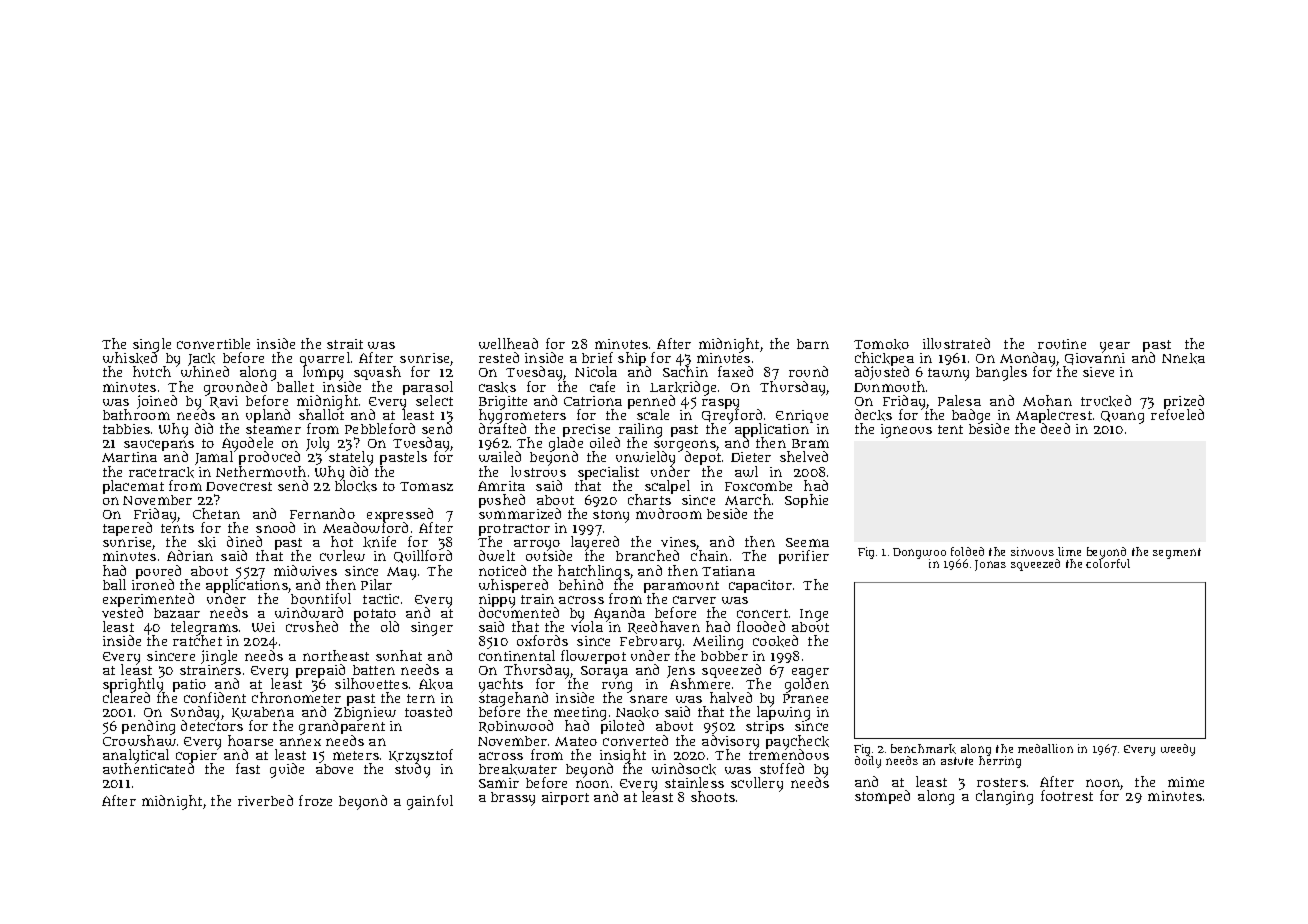 Image resolution: width=1308 pixels, height=924 pixels. I want to click on wellhead, so click(508, 343).
